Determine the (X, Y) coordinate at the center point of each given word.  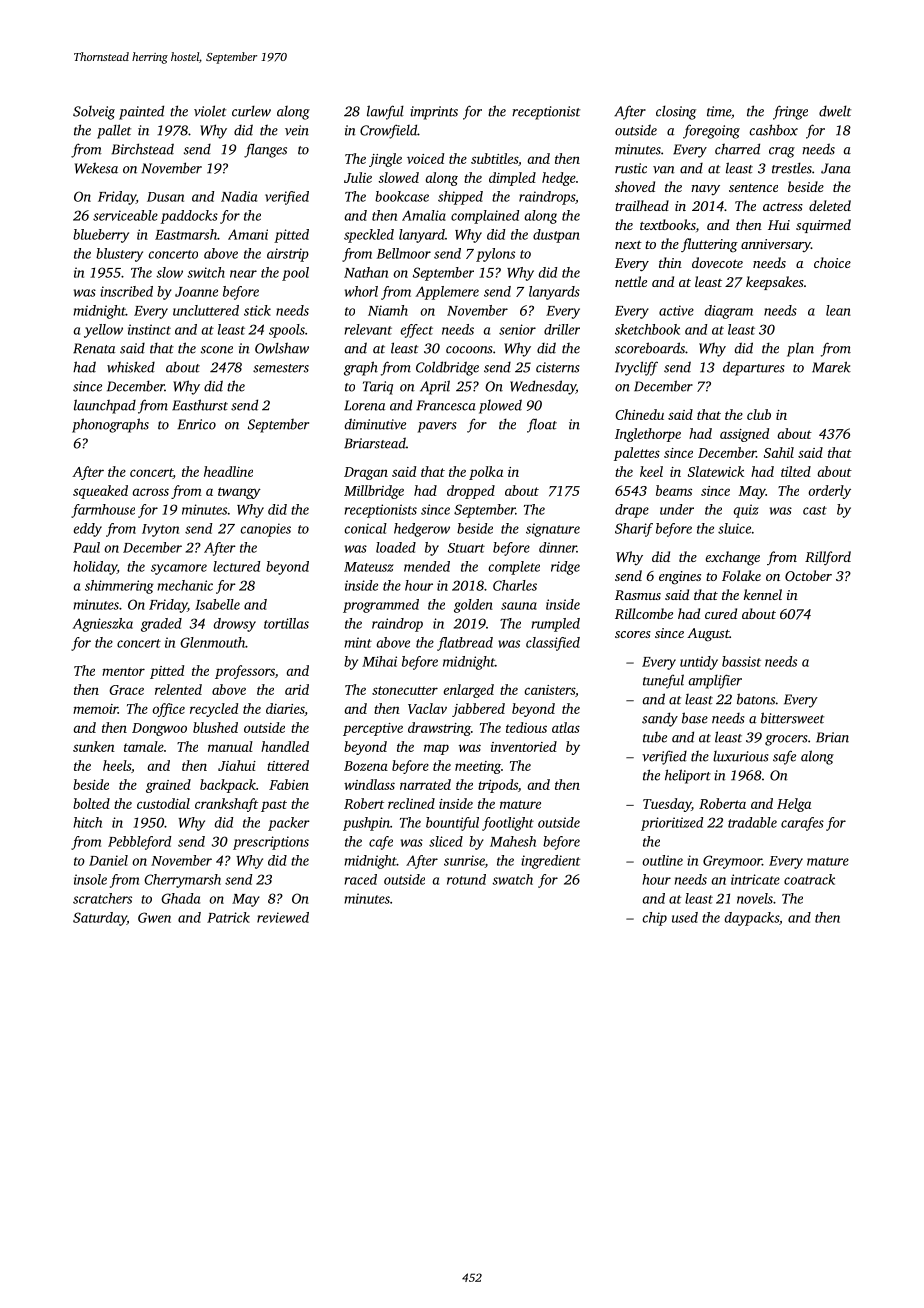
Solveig (94, 113)
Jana (836, 168)
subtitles (494, 158)
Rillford (828, 558)
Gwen (154, 917)
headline (228, 471)
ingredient (550, 862)
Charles (515, 585)
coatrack (809, 879)
